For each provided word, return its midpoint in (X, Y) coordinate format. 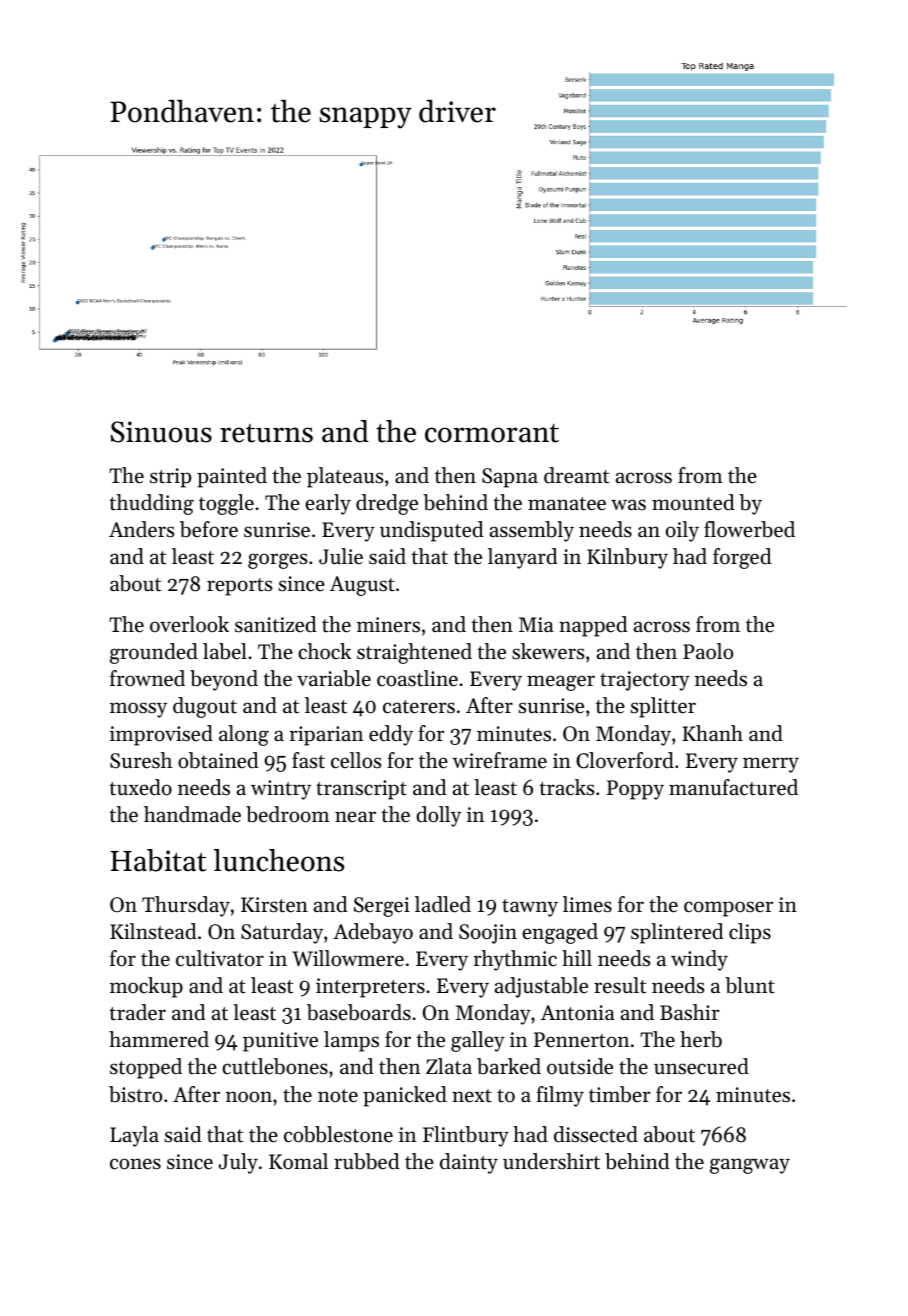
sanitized (275, 624)
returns (266, 433)
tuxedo (140, 787)
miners (388, 625)
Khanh (712, 733)
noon (249, 1097)
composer (728, 909)
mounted (693, 502)
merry (771, 765)
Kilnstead (153, 931)
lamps (351, 1041)
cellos (356, 760)
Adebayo (373, 933)
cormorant (492, 433)
